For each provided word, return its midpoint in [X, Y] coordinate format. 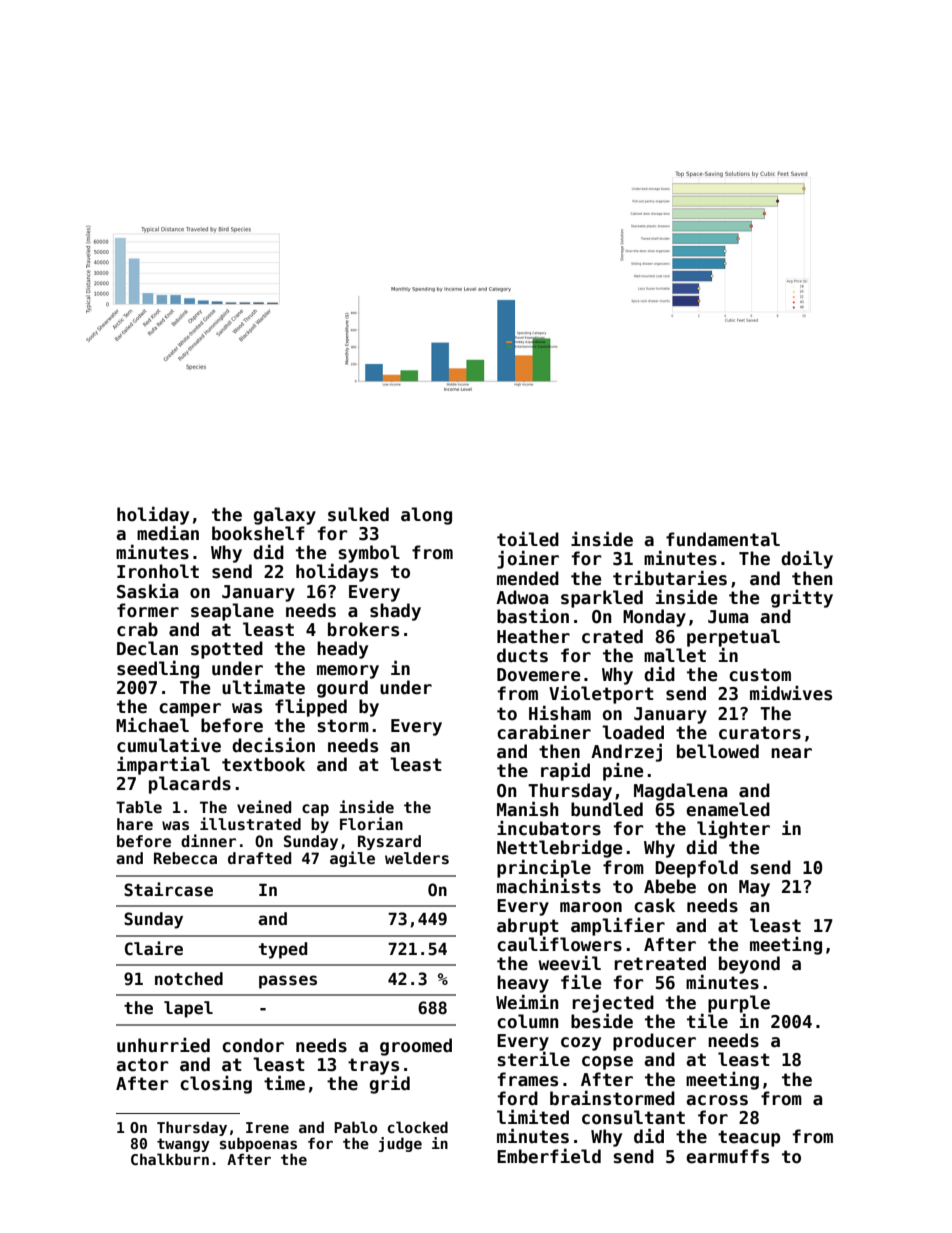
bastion [533, 616]
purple [739, 1004]
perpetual [733, 638]
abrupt [528, 927]
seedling [158, 669]
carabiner [544, 732]
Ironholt [158, 571]
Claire [154, 948]
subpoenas [258, 1144]
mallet [675, 655]
